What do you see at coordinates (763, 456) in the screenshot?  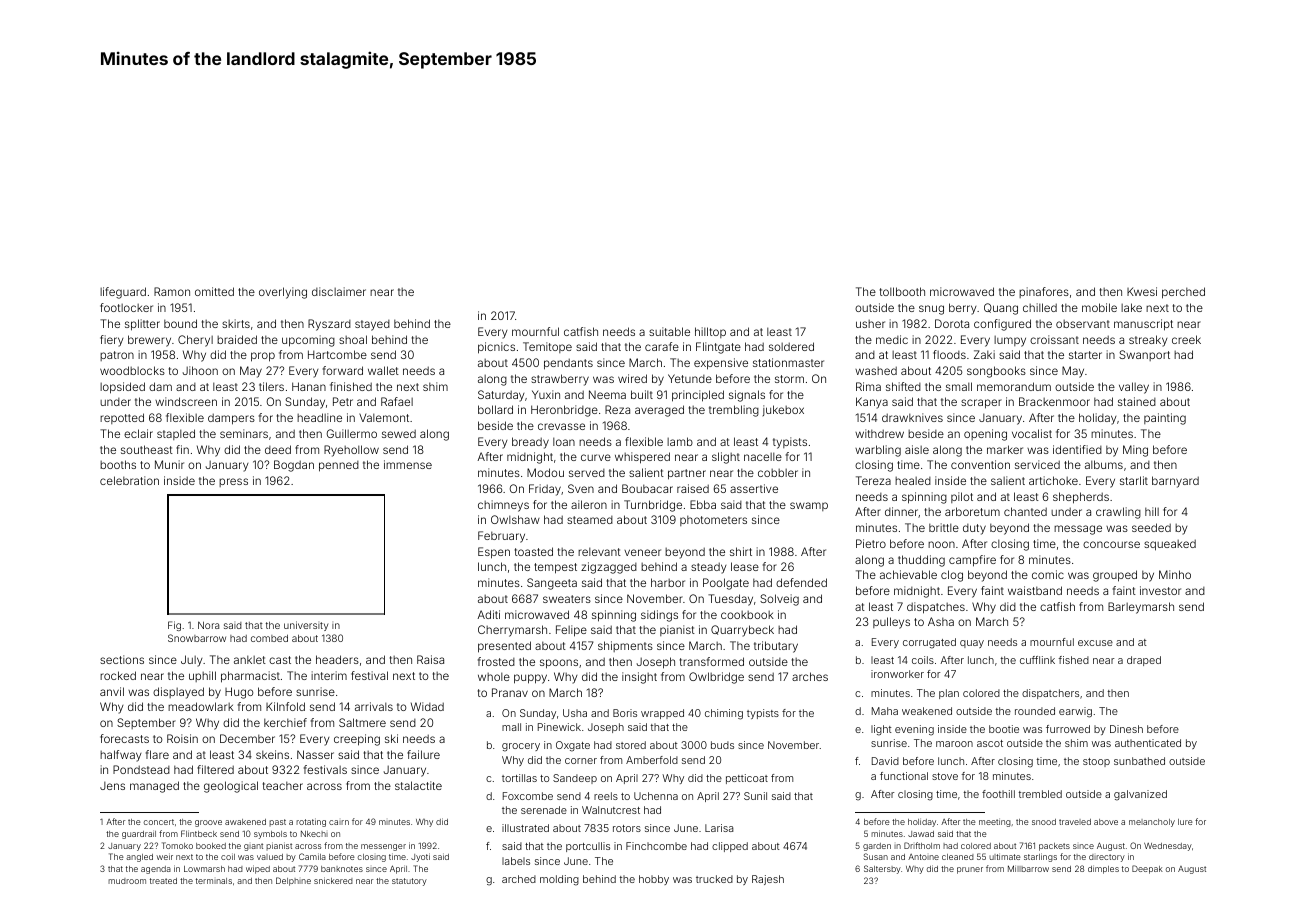 I see `nacelle` at bounding box center [763, 456].
